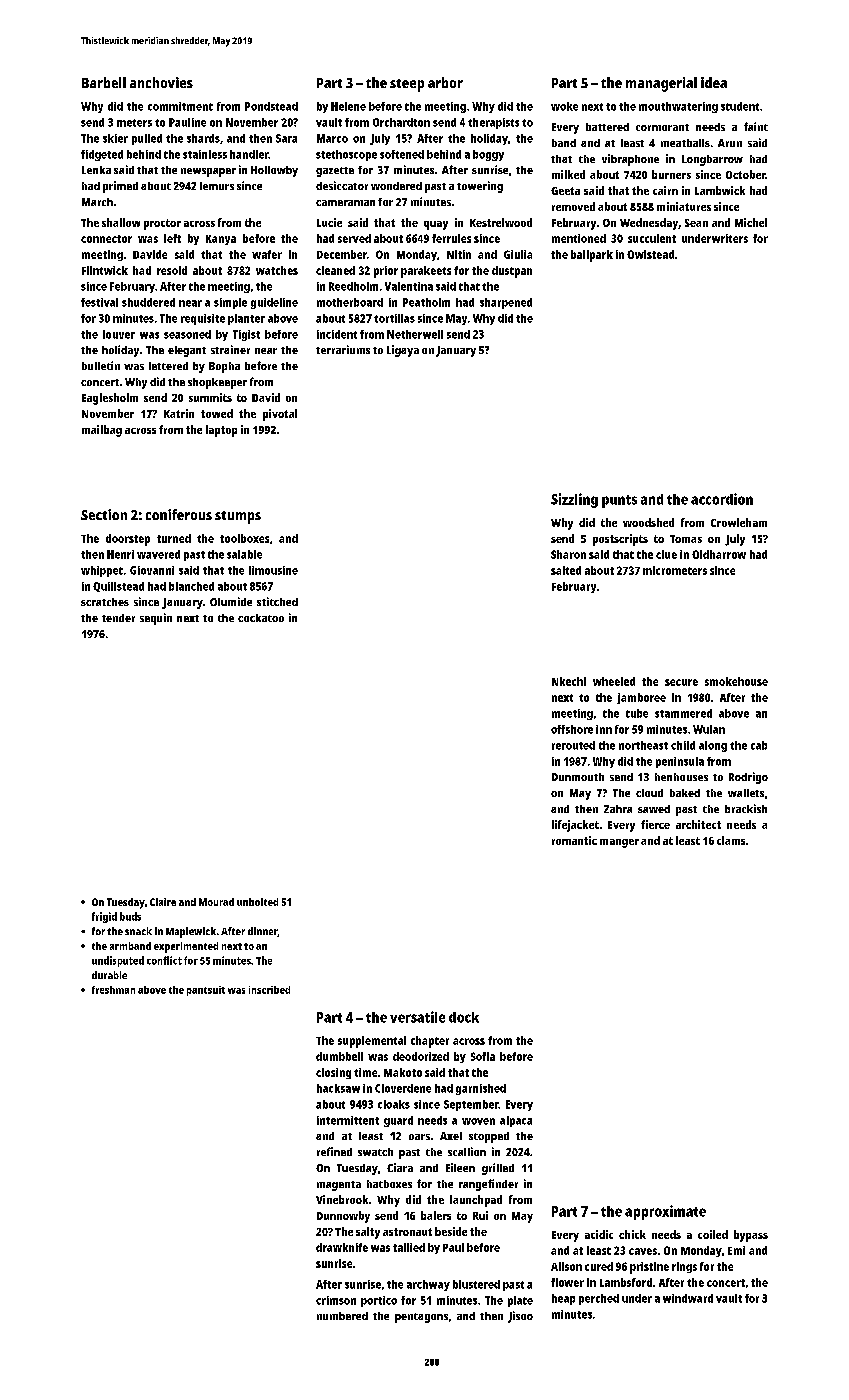 The height and width of the screenshot is (1400, 849). Describe the element at coordinates (342, 1316) in the screenshot. I see `numbered` at that location.
